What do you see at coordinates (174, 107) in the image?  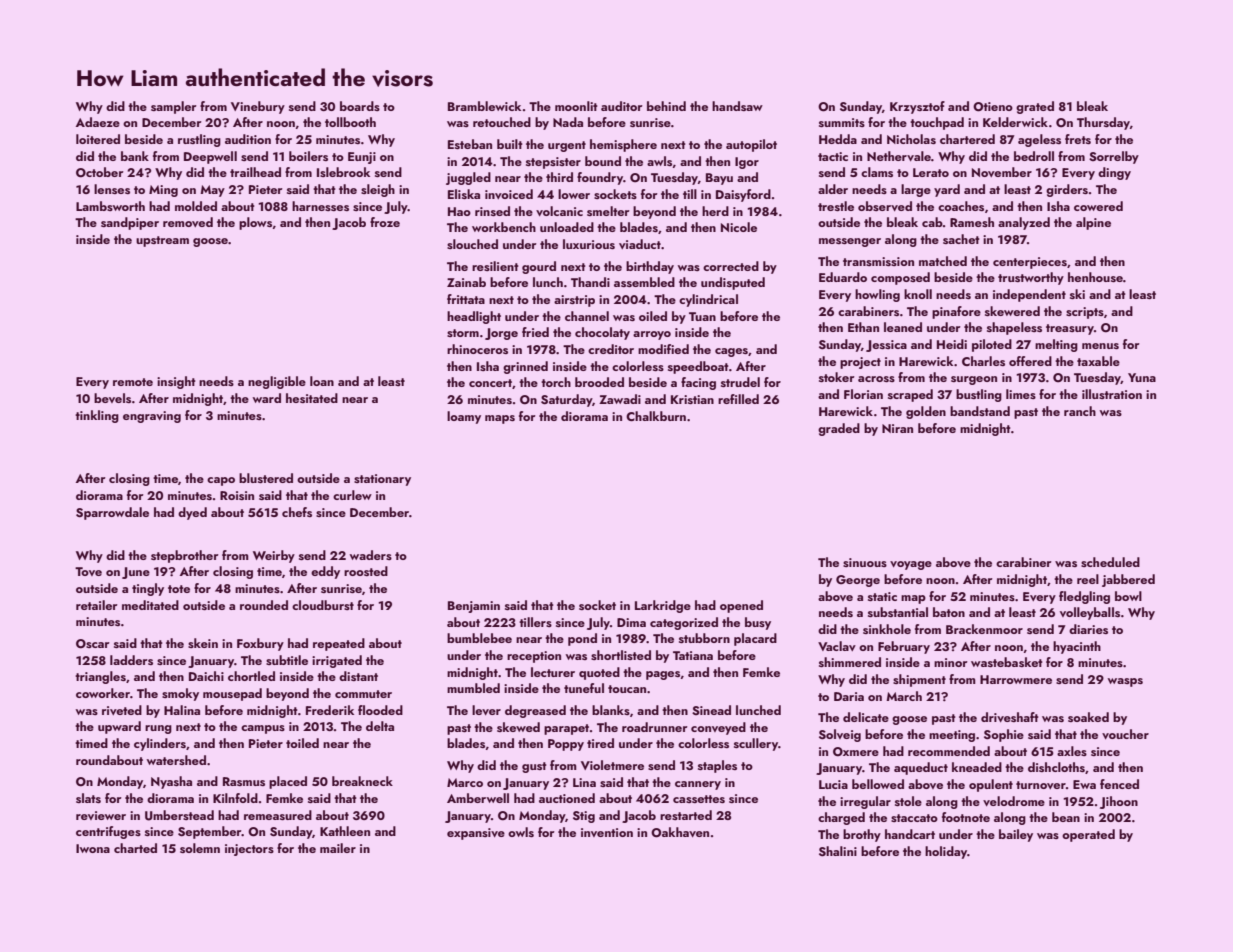 I see `sampler` at bounding box center [174, 107].
